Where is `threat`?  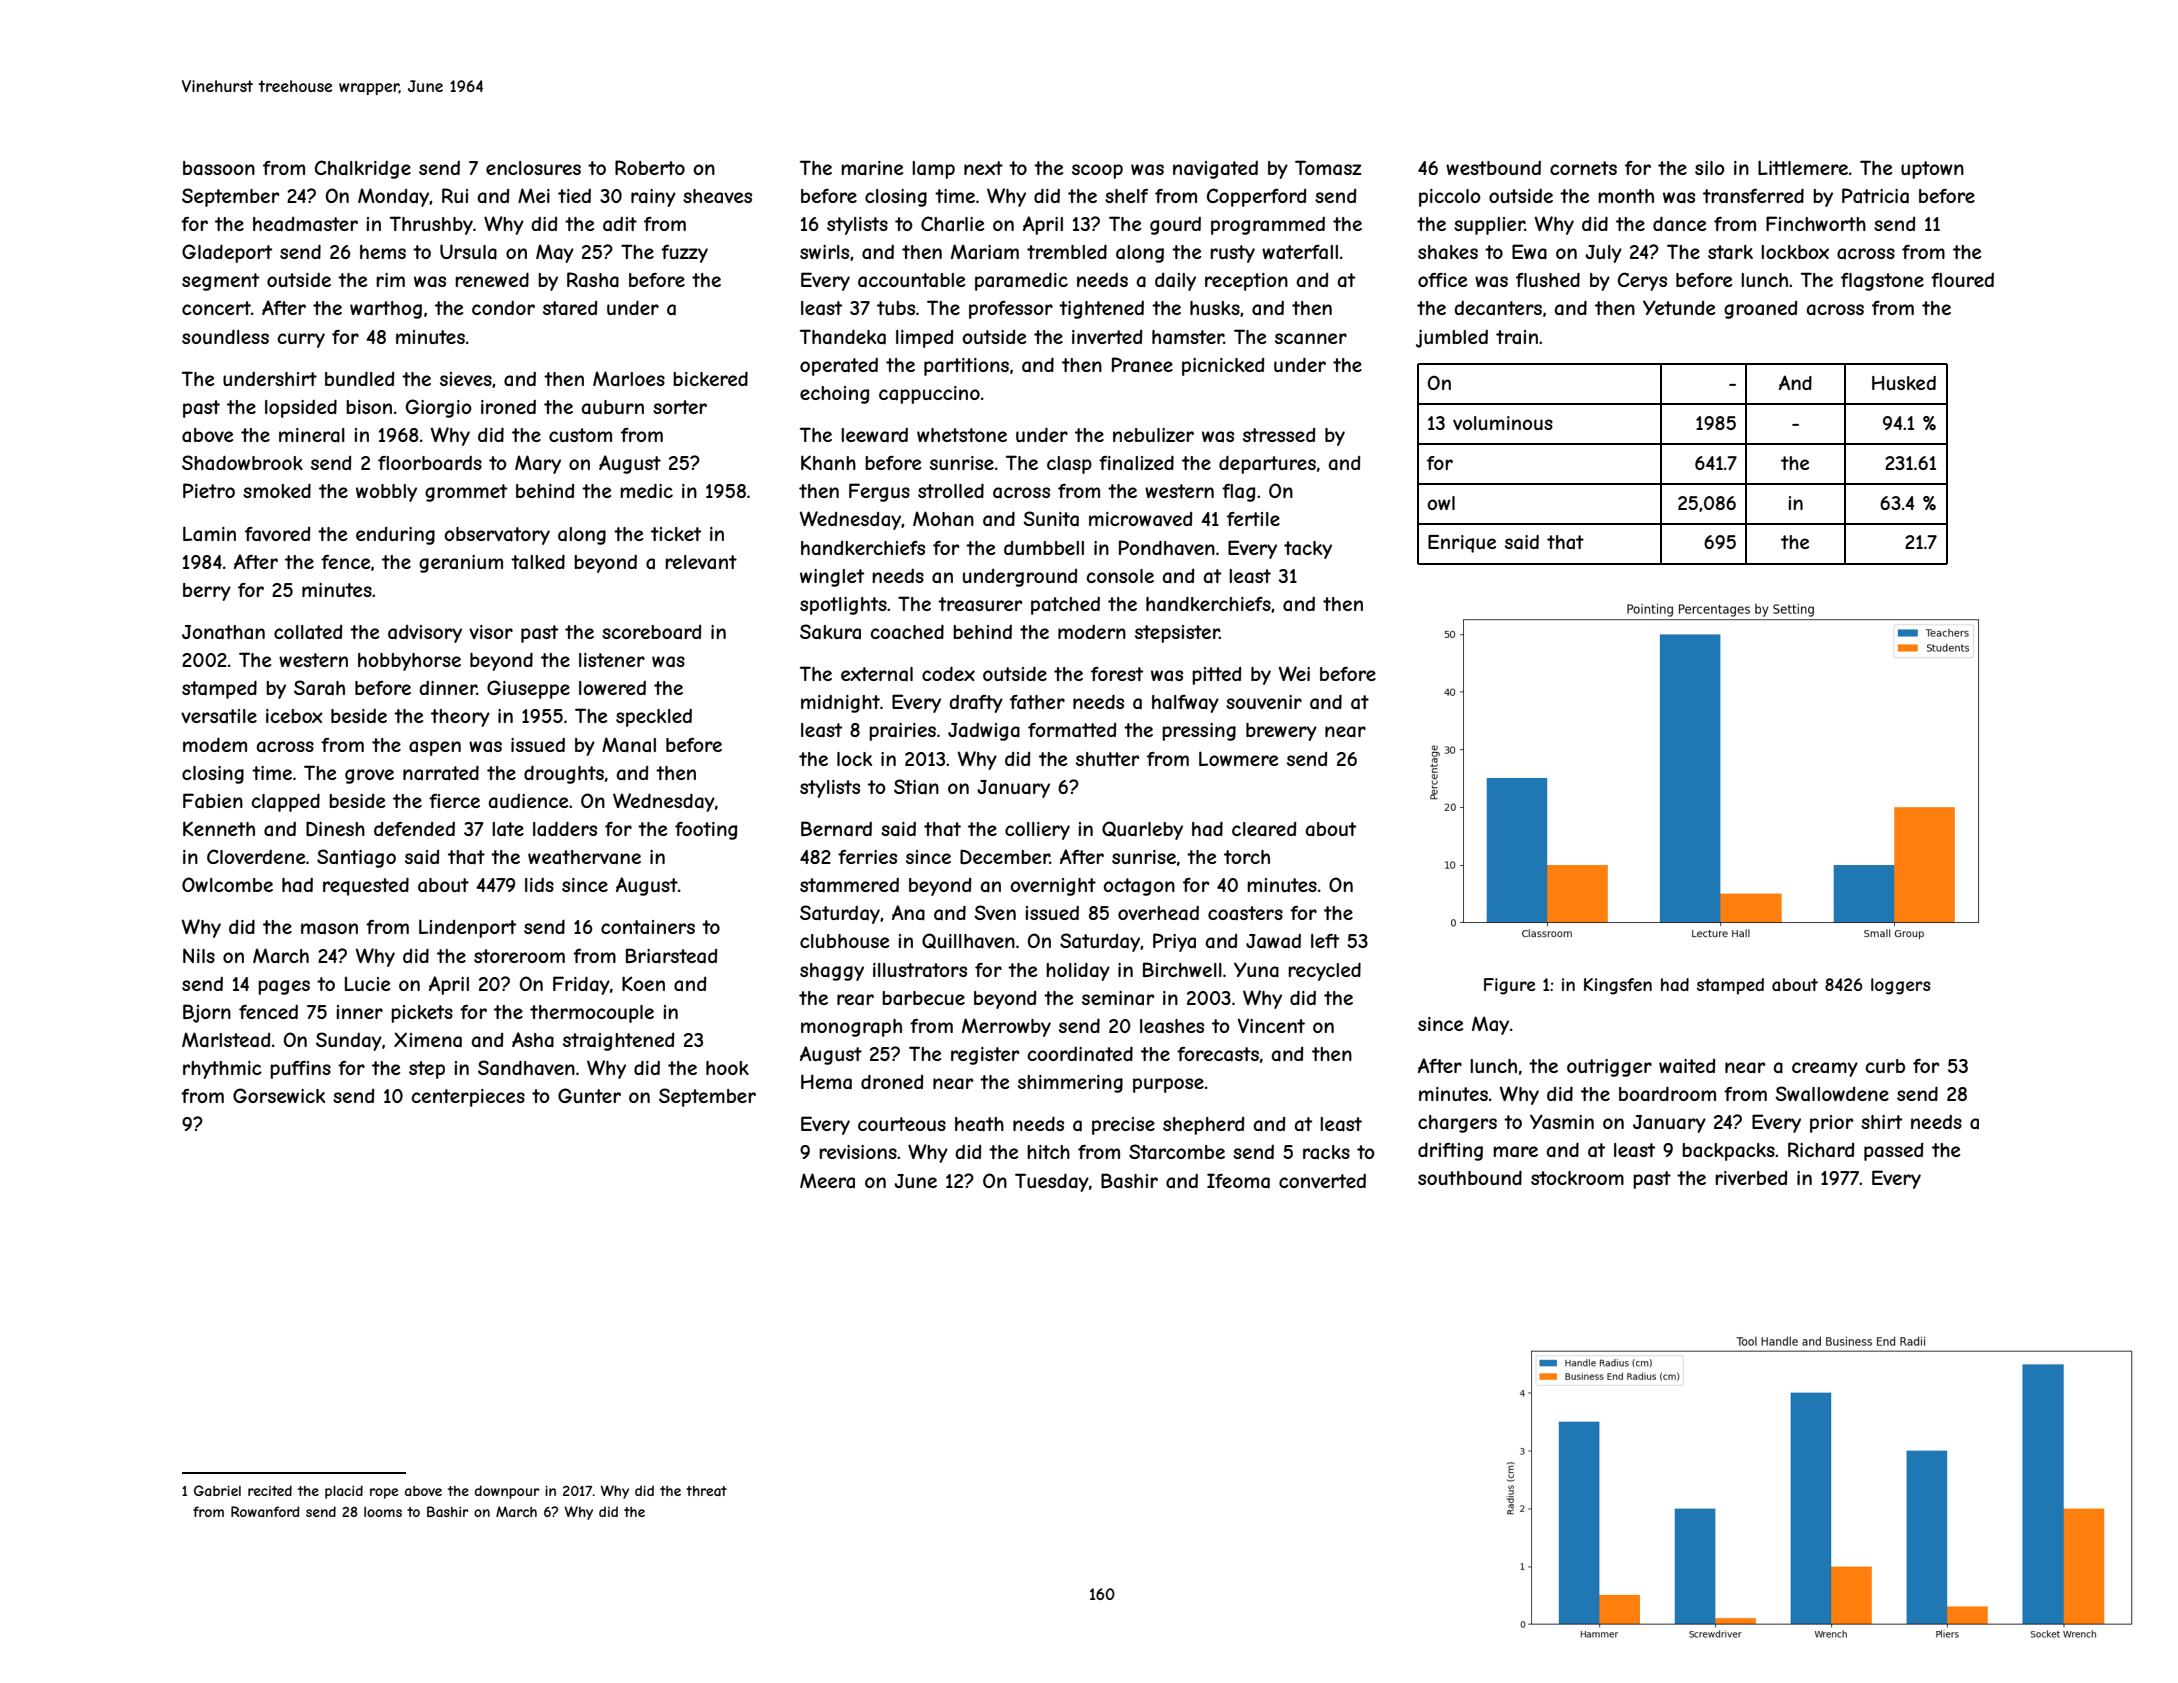 threat is located at coordinates (706, 1491).
